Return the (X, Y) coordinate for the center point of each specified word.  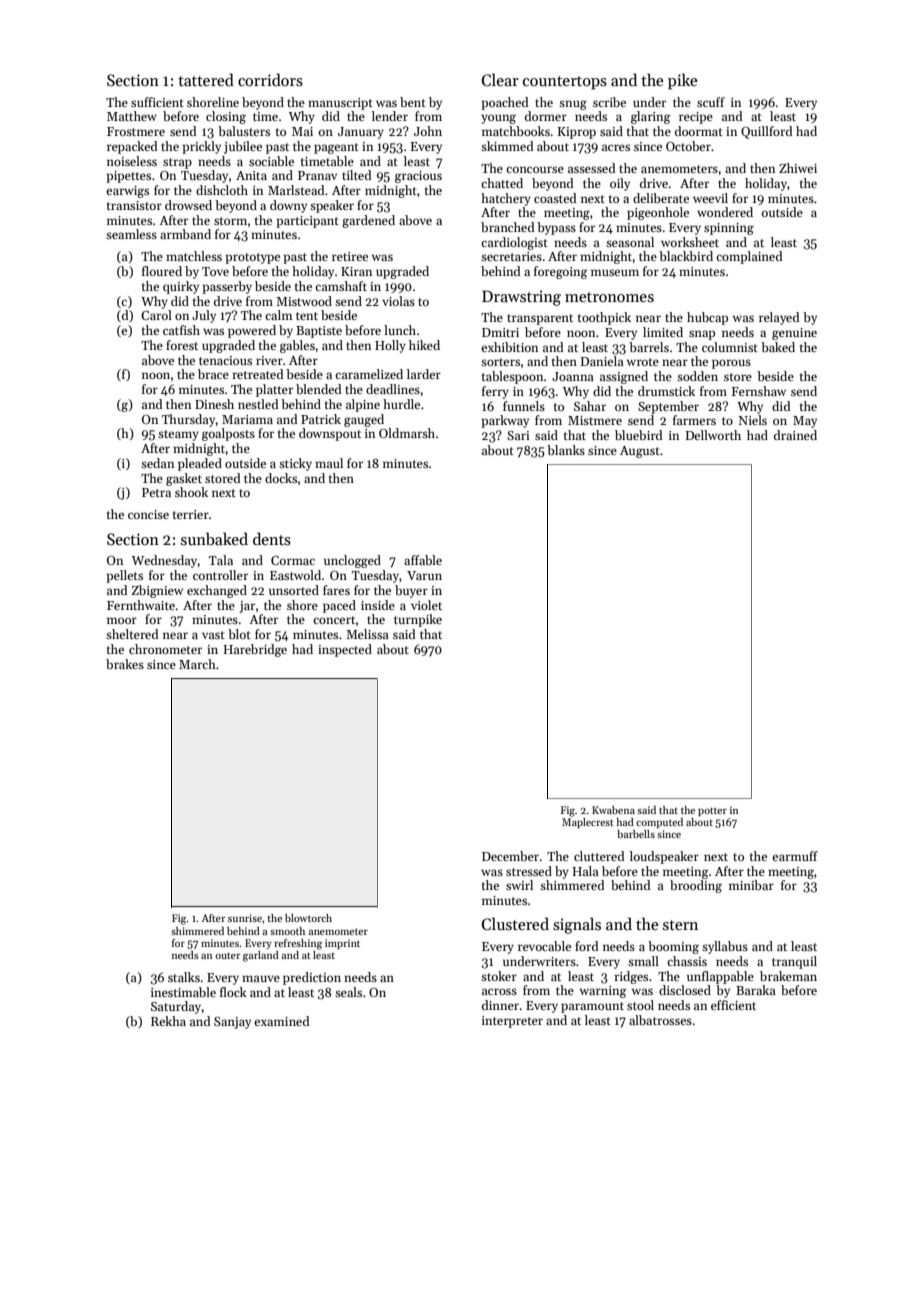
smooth (287, 931)
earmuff (795, 856)
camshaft (341, 286)
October (688, 146)
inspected (345, 650)
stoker (499, 976)
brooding (696, 886)
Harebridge (255, 650)
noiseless (132, 161)
